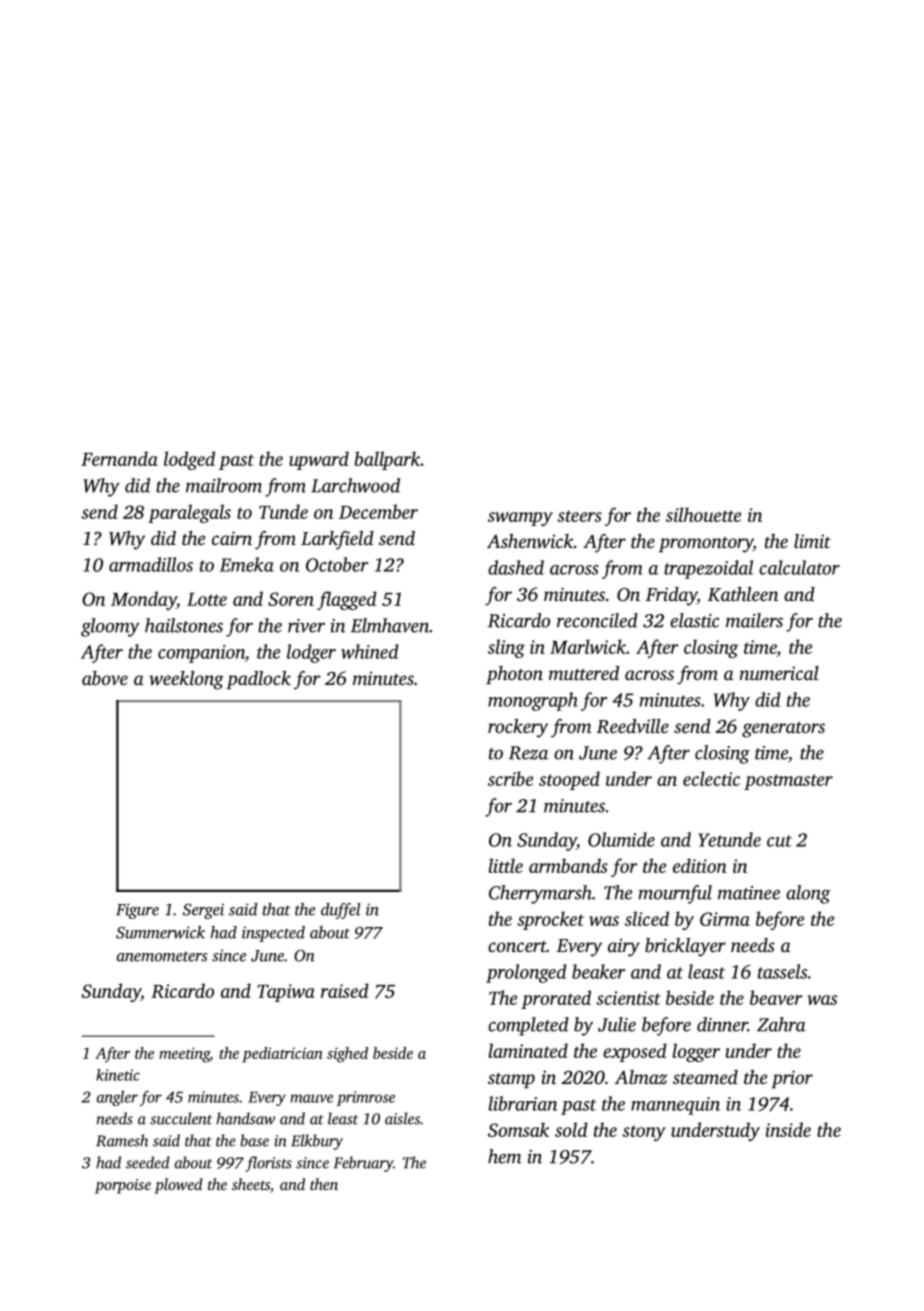 The width and height of the page is (924, 1311). Describe the element at coordinates (514, 675) in the page. I see `photon` at that location.
